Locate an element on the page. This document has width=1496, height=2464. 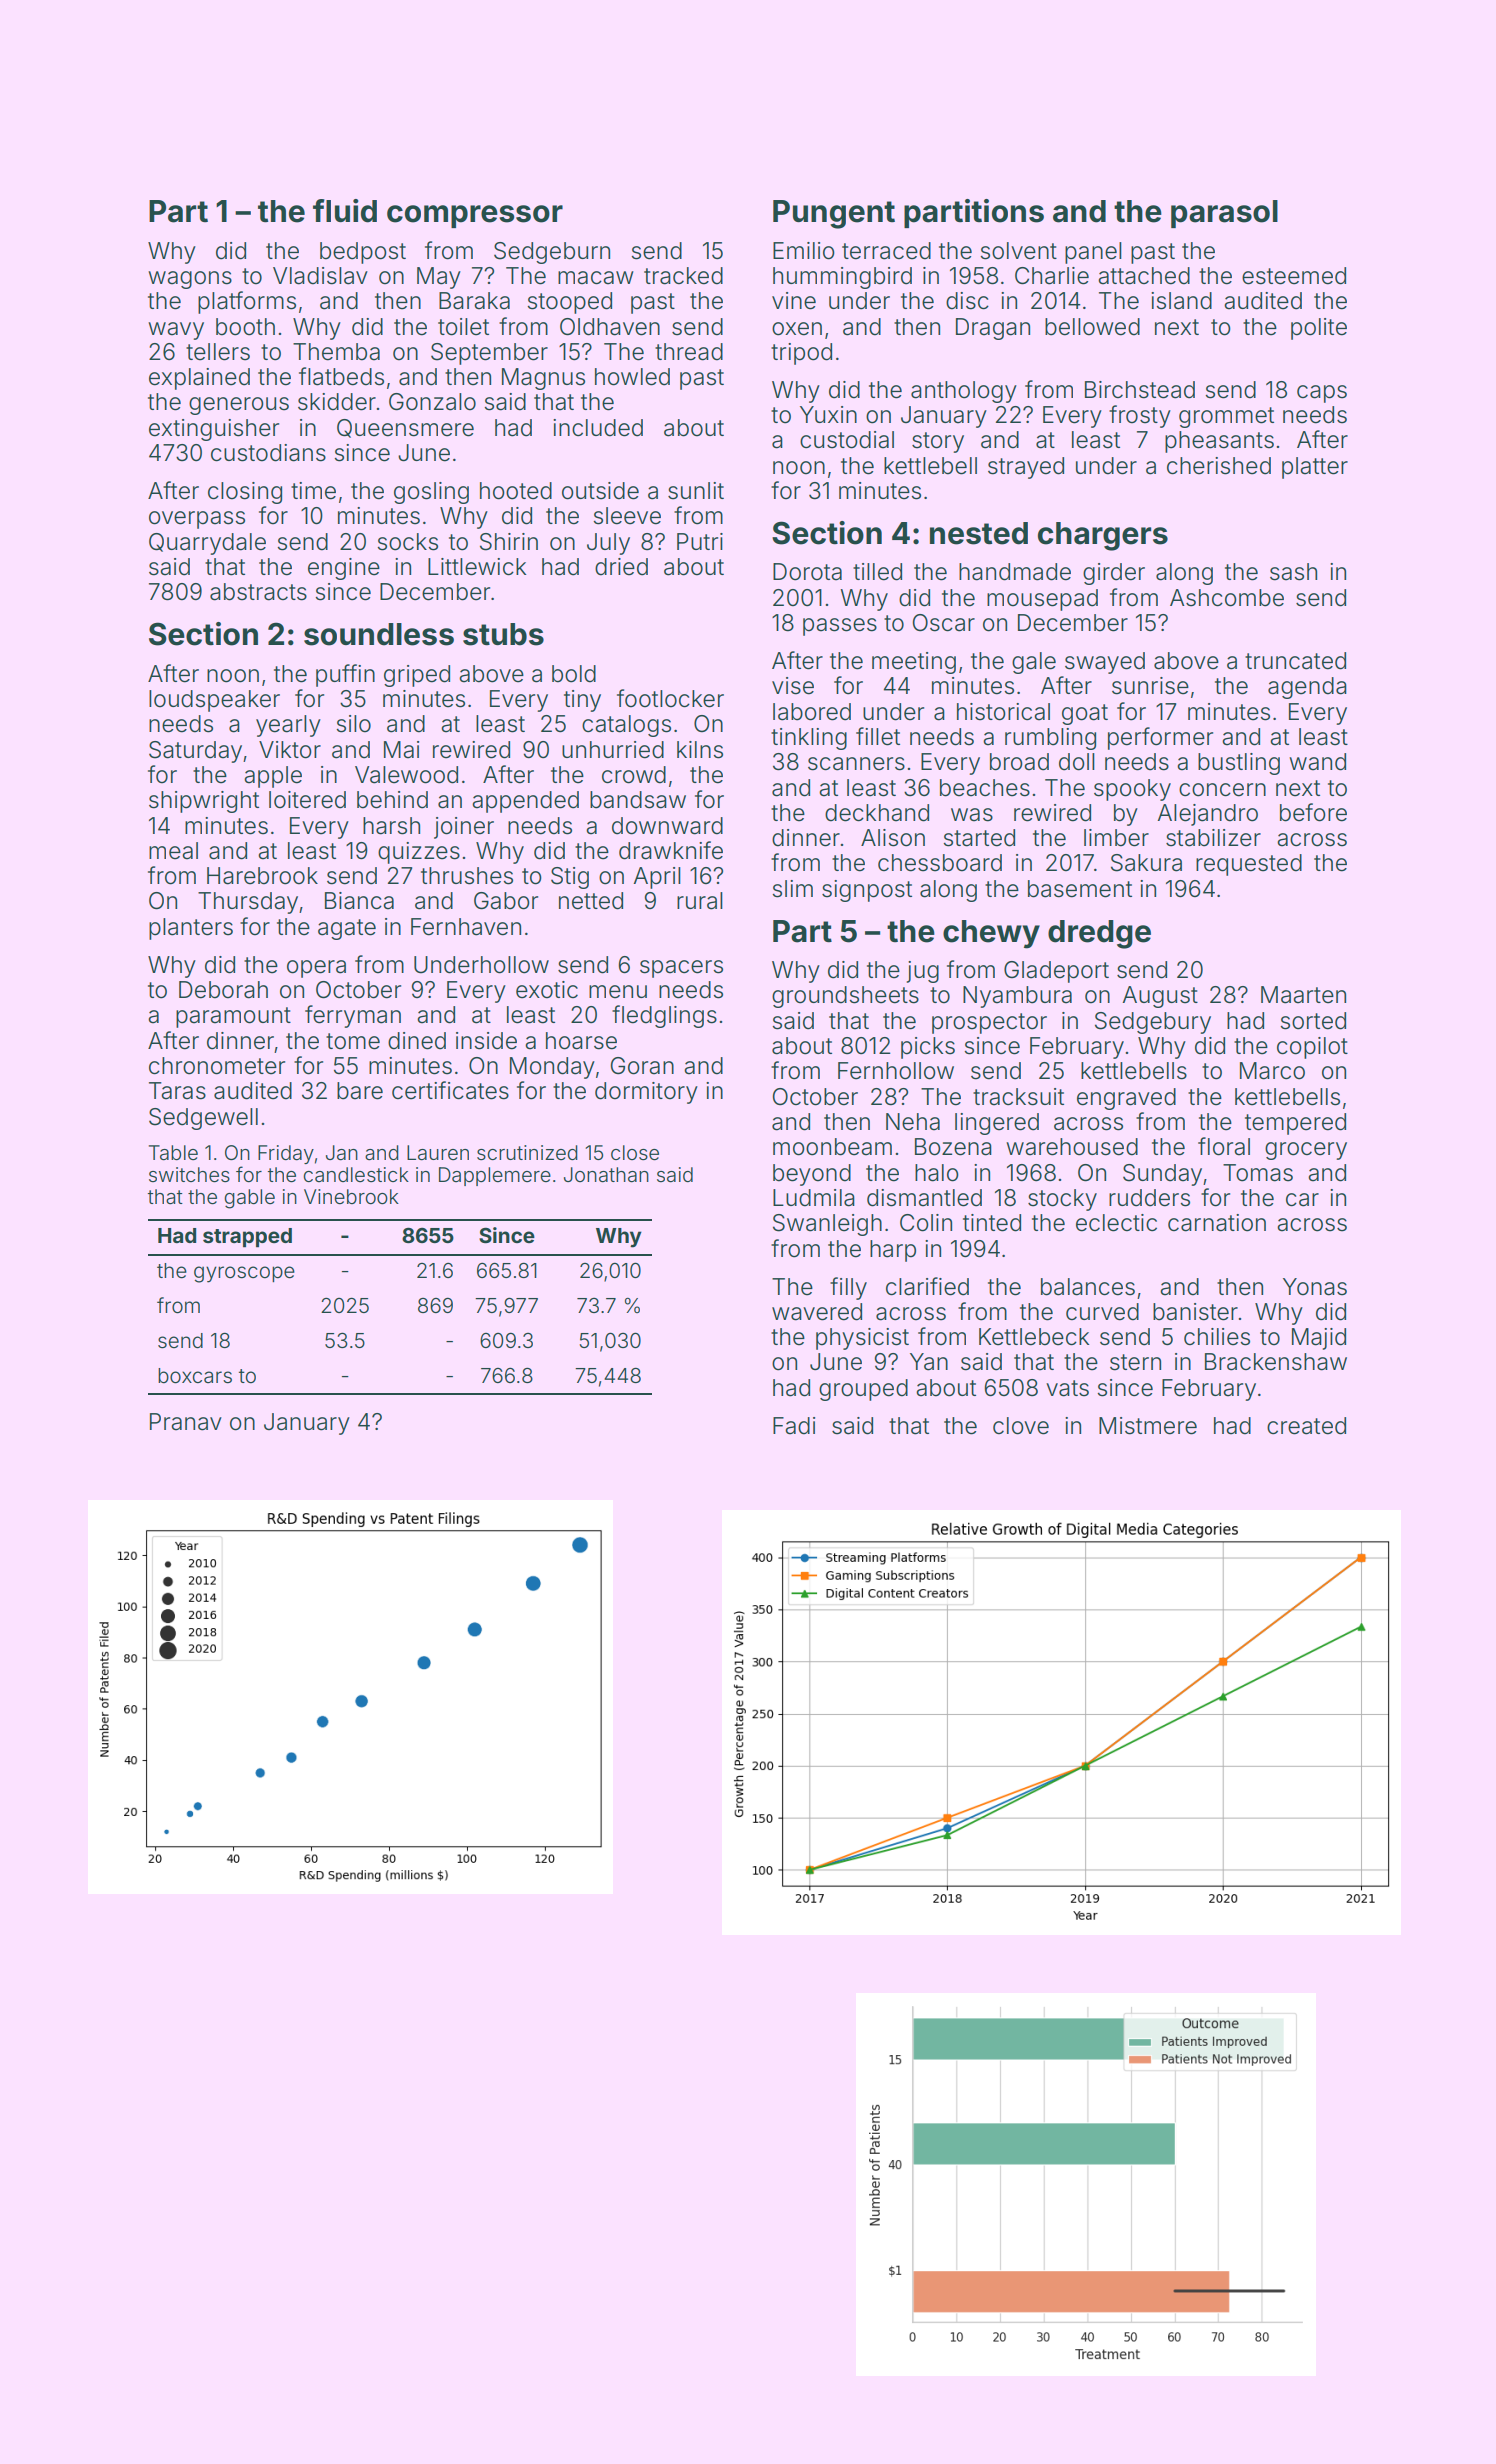
Majid is located at coordinates (1319, 1339).
